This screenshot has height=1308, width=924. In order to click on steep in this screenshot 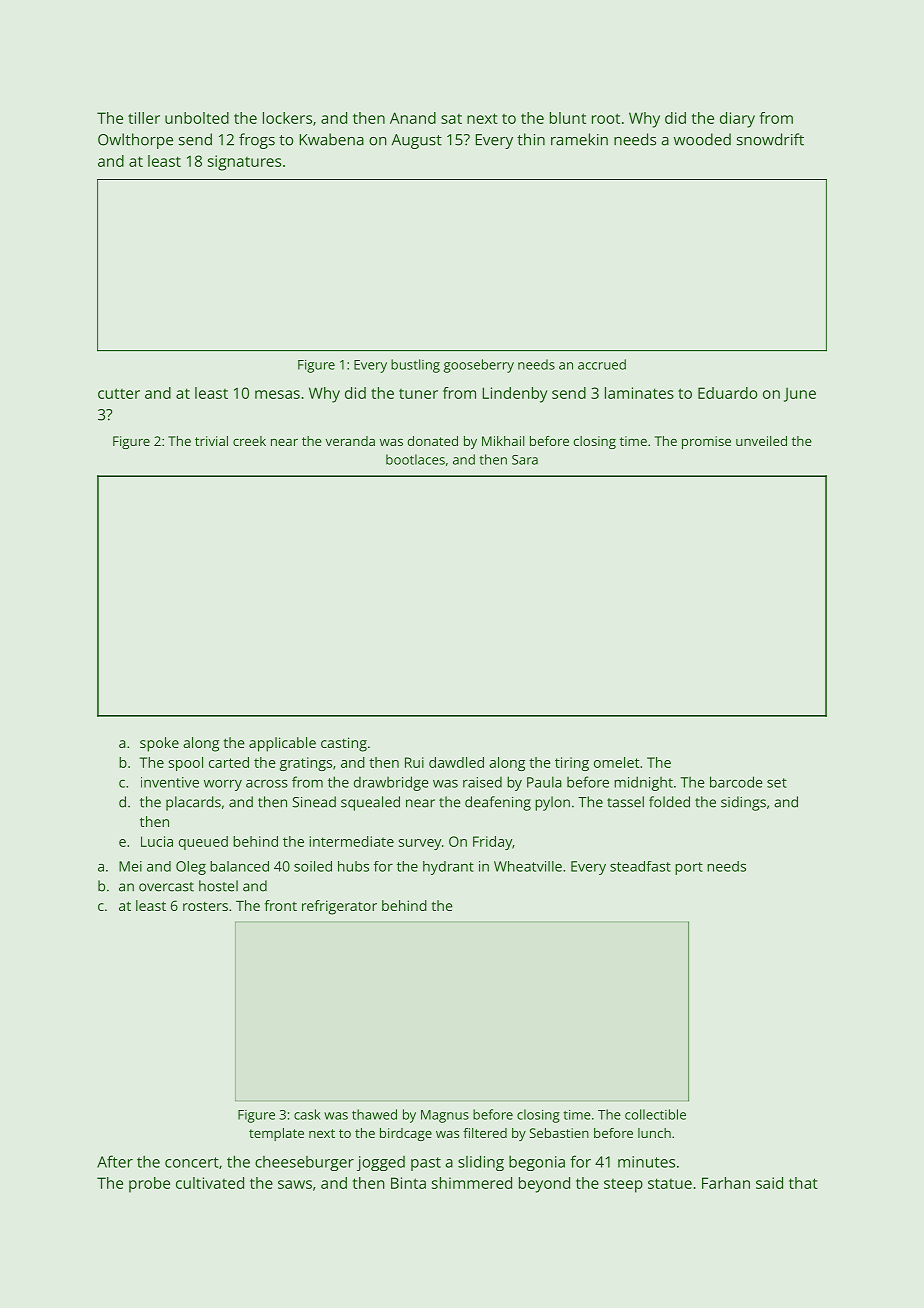, I will do `click(623, 1186)`.
